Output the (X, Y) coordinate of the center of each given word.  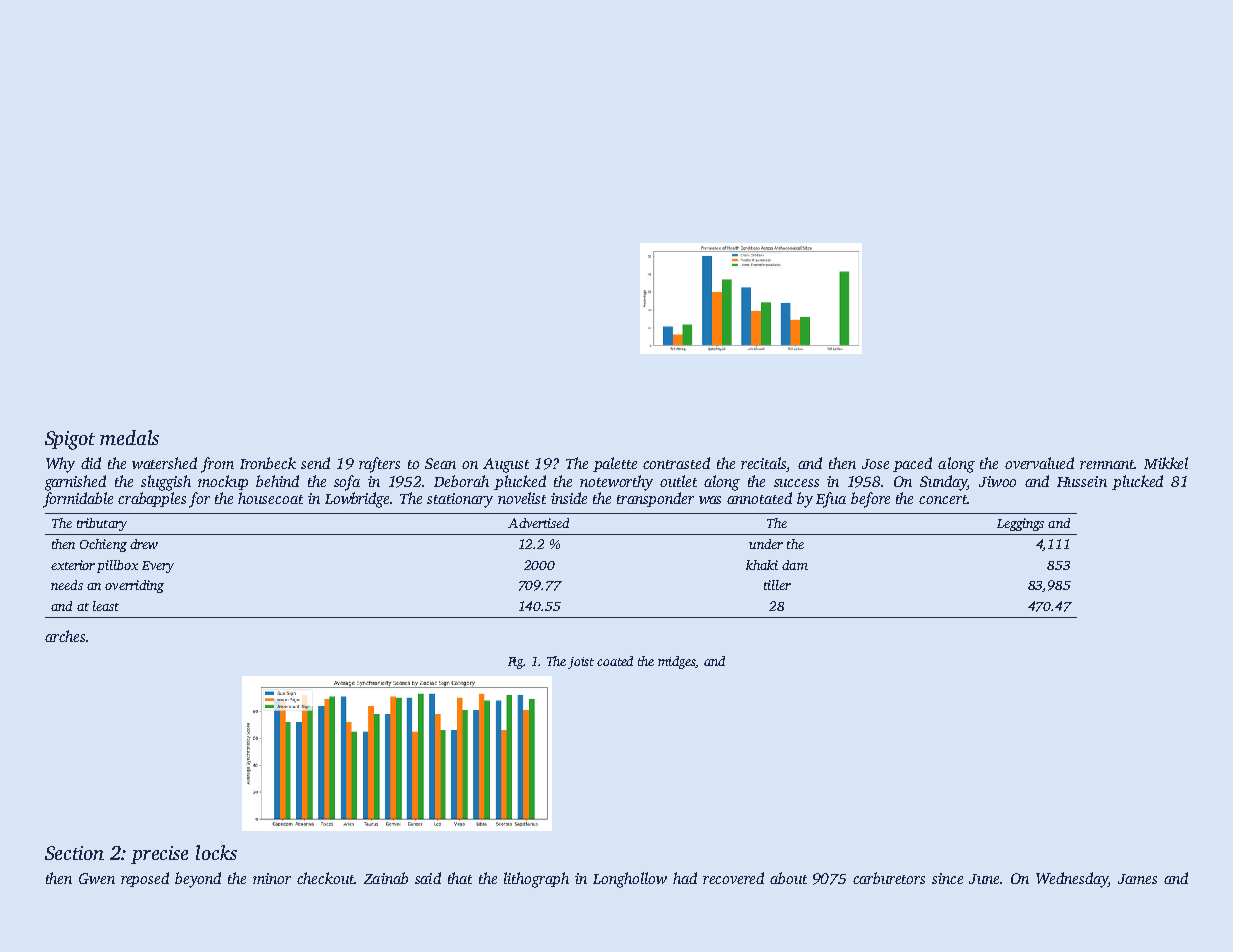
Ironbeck (268, 463)
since (947, 878)
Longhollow (630, 880)
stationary (460, 500)
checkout (325, 878)
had (685, 878)
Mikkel (1166, 463)
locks (216, 852)
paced (912, 464)
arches (65, 636)
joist (581, 663)
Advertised (538, 523)
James (1137, 879)
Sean (440, 463)
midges (677, 662)
